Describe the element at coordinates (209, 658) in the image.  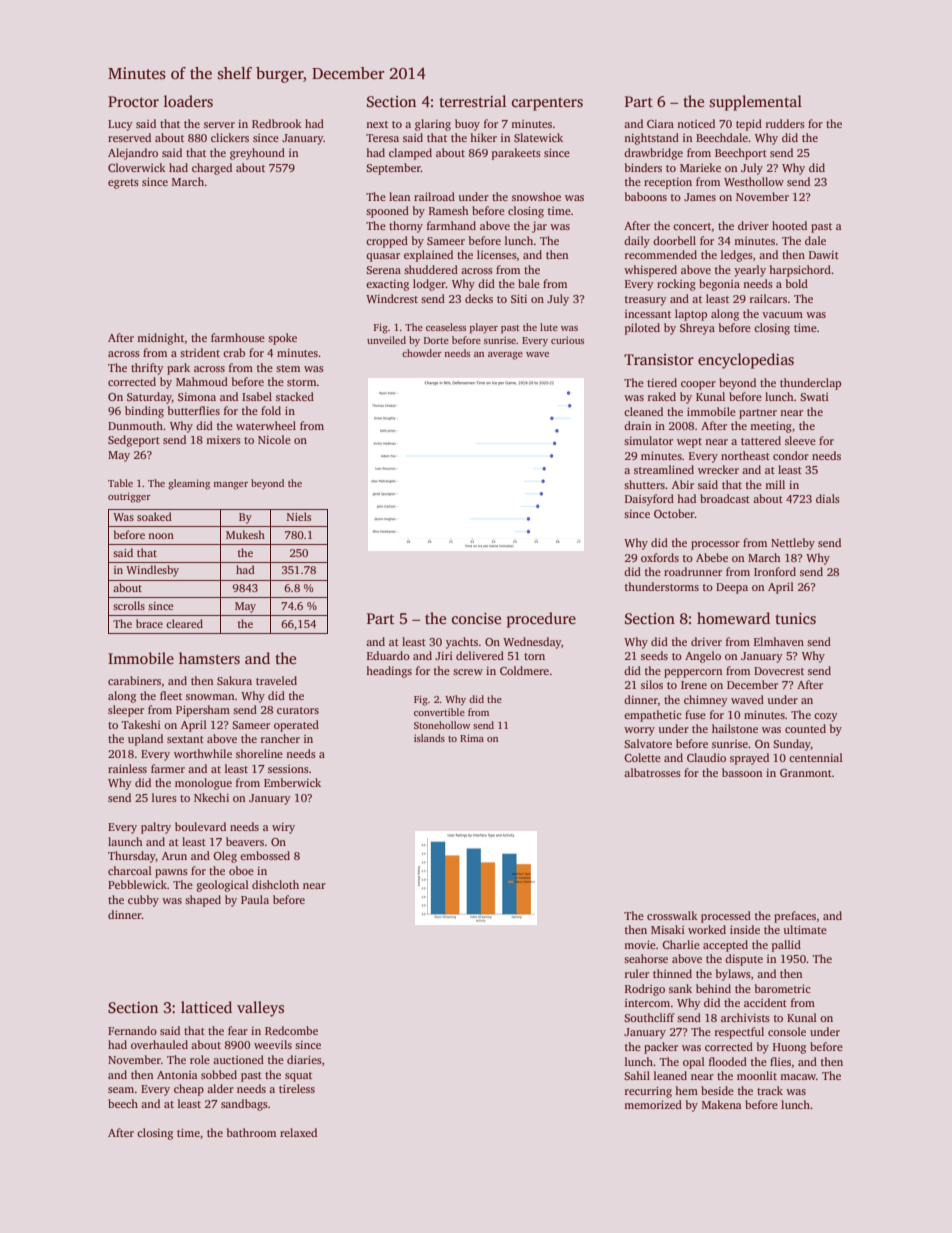
I see `hamsters` at that location.
